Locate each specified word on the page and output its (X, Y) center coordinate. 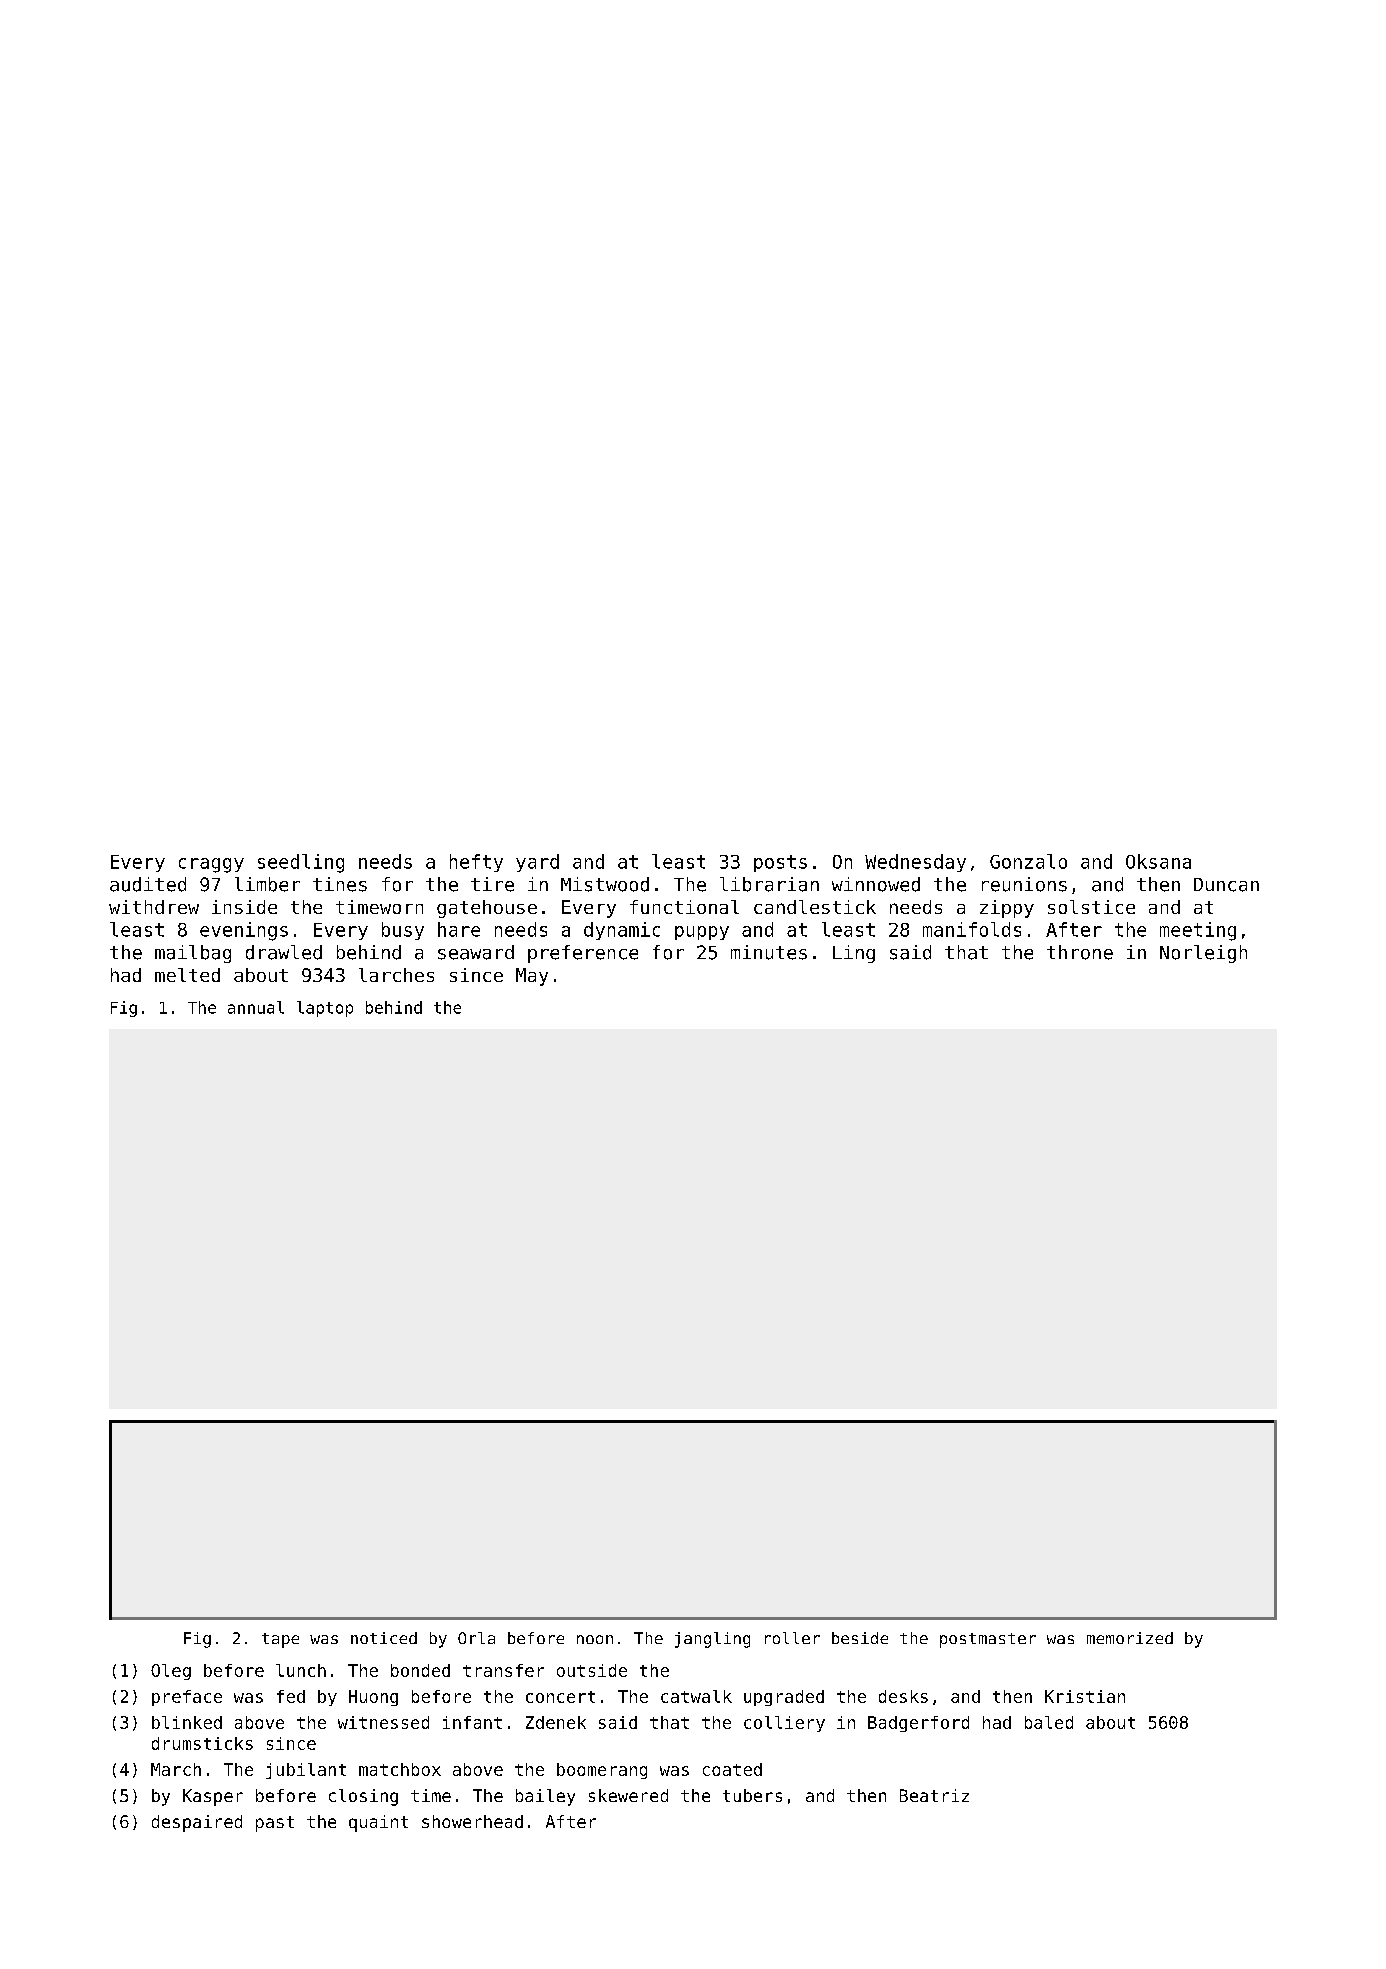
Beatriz (934, 1795)
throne (1080, 952)
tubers (752, 1795)
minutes (769, 952)
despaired (197, 1823)
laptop (325, 1009)
